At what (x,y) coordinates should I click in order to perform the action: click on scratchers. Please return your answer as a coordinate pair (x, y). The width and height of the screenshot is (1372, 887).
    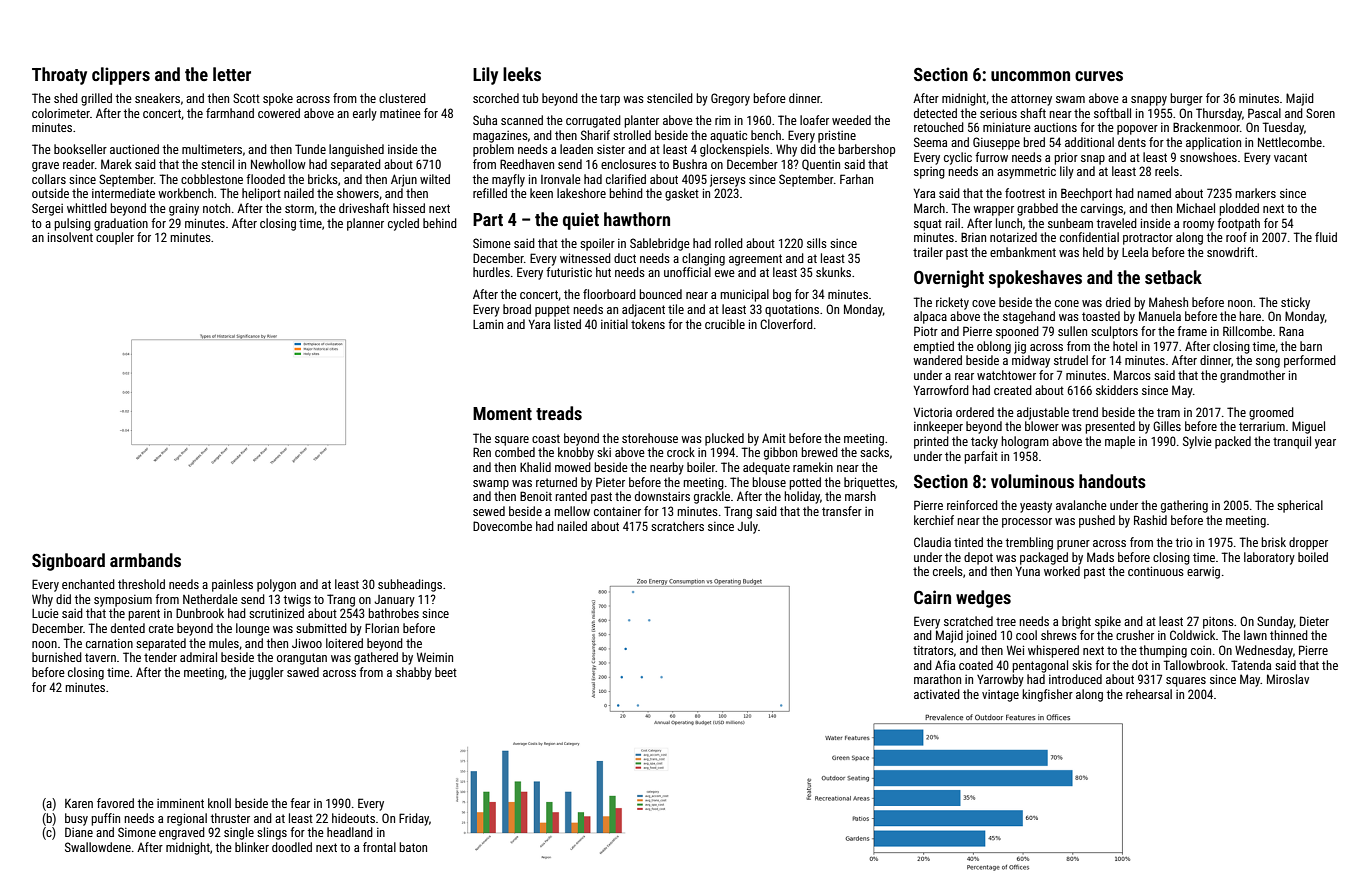
    Looking at the image, I should click on (677, 526).
